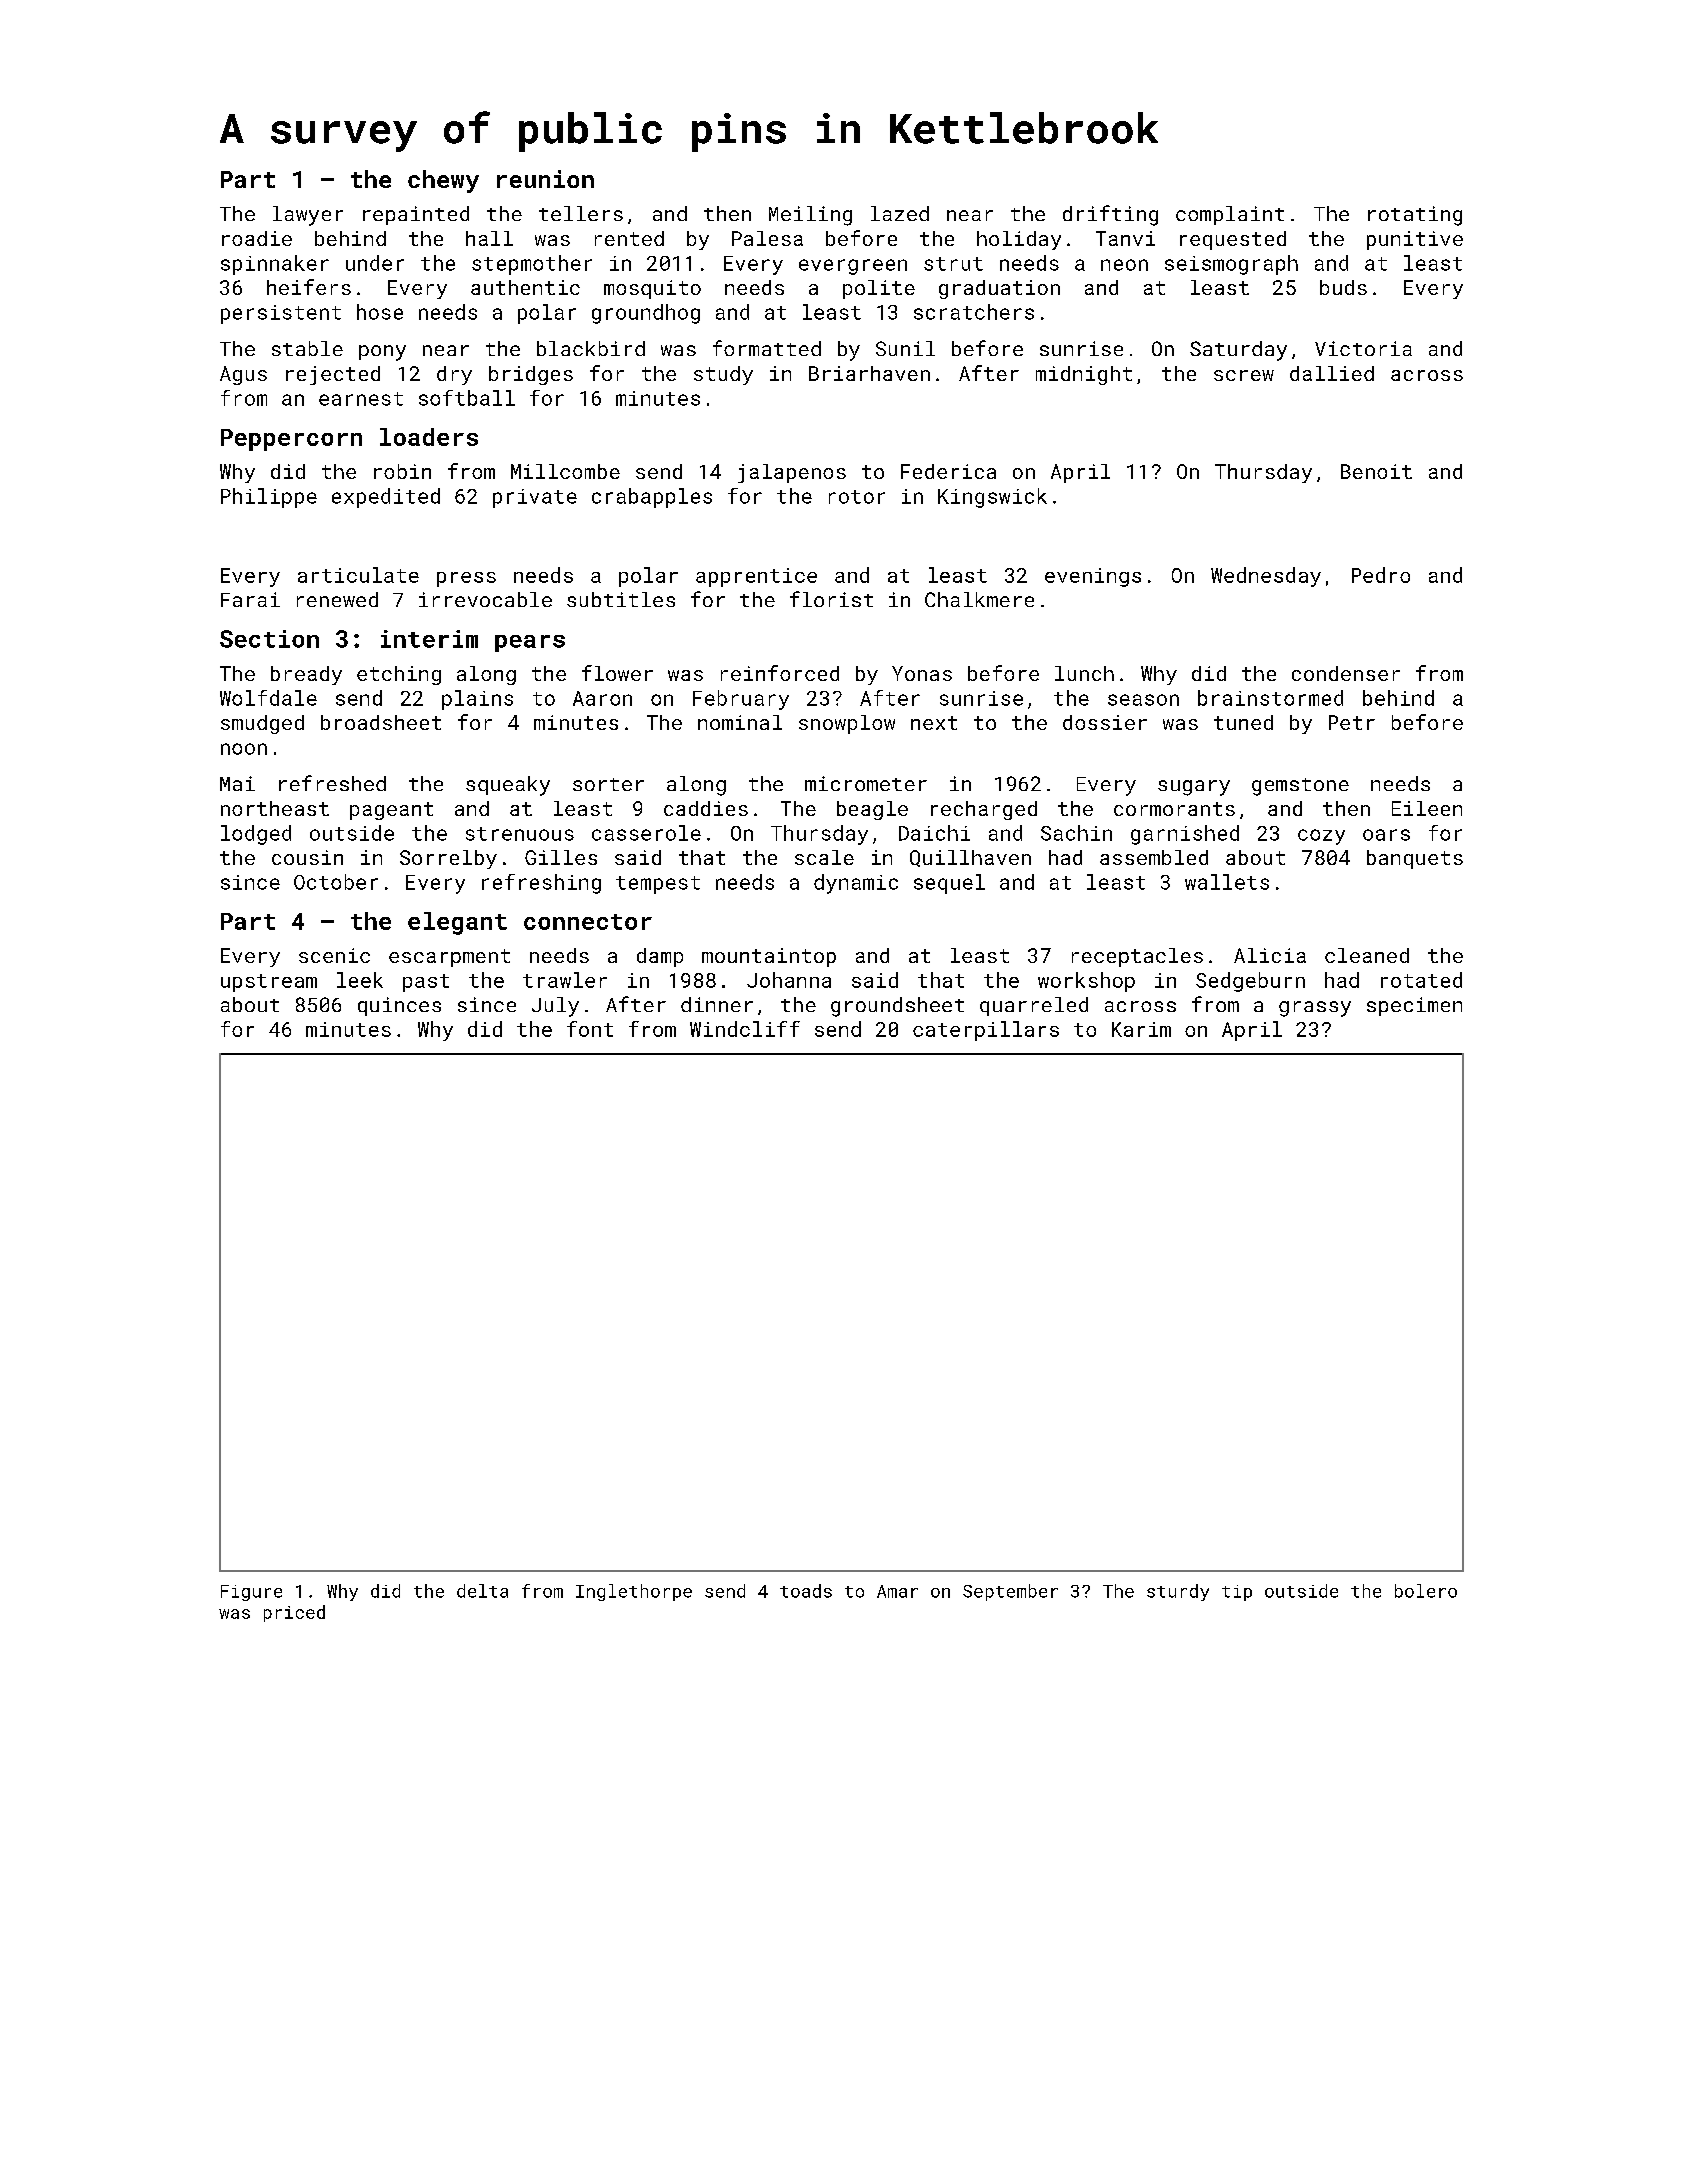 This screenshot has width=1683, height=2178. I want to click on punitive, so click(1415, 240).
